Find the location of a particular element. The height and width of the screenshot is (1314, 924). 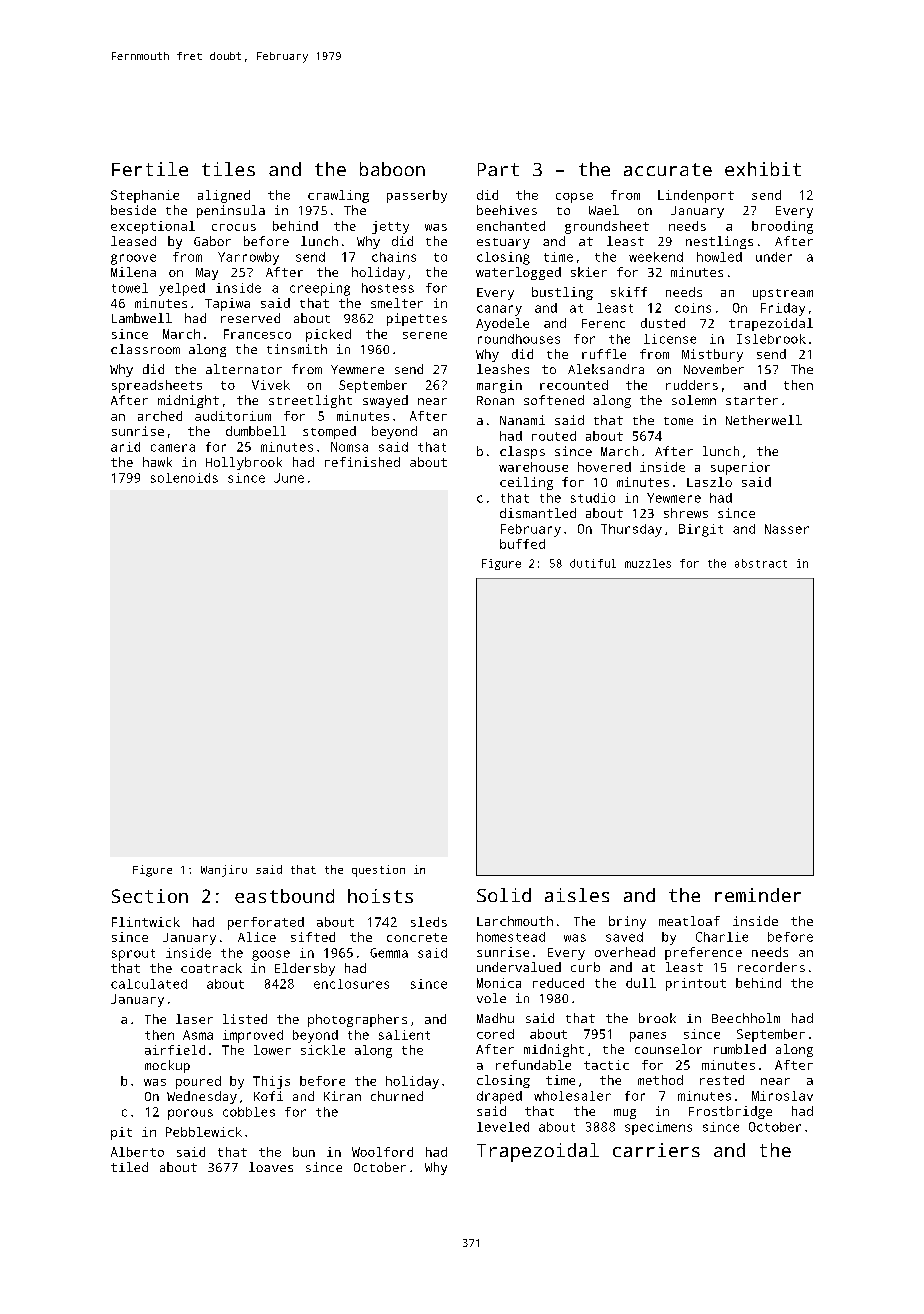

pit is located at coordinates (121, 1133).
